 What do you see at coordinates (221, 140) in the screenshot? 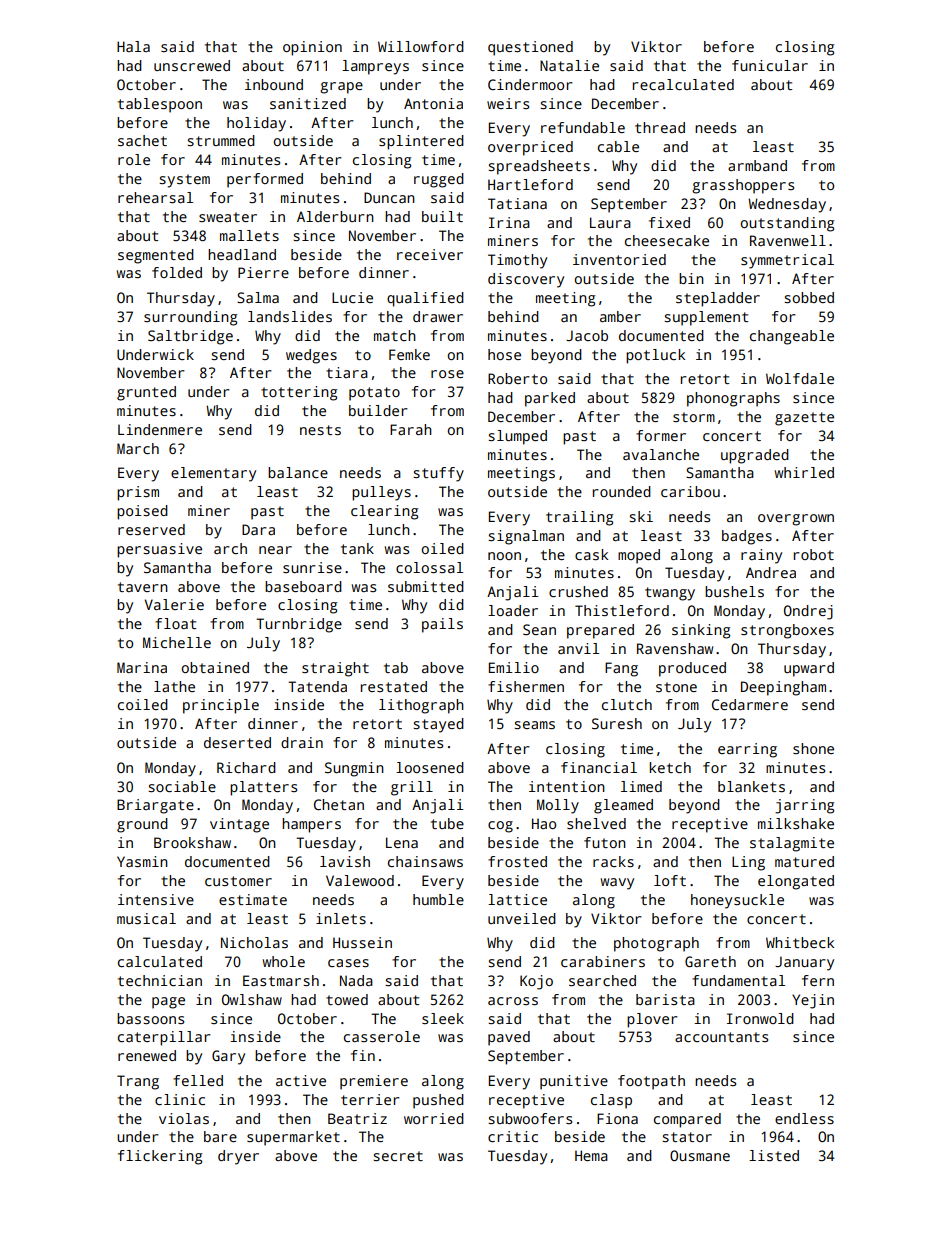
I see `strummed` at bounding box center [221, 140].
